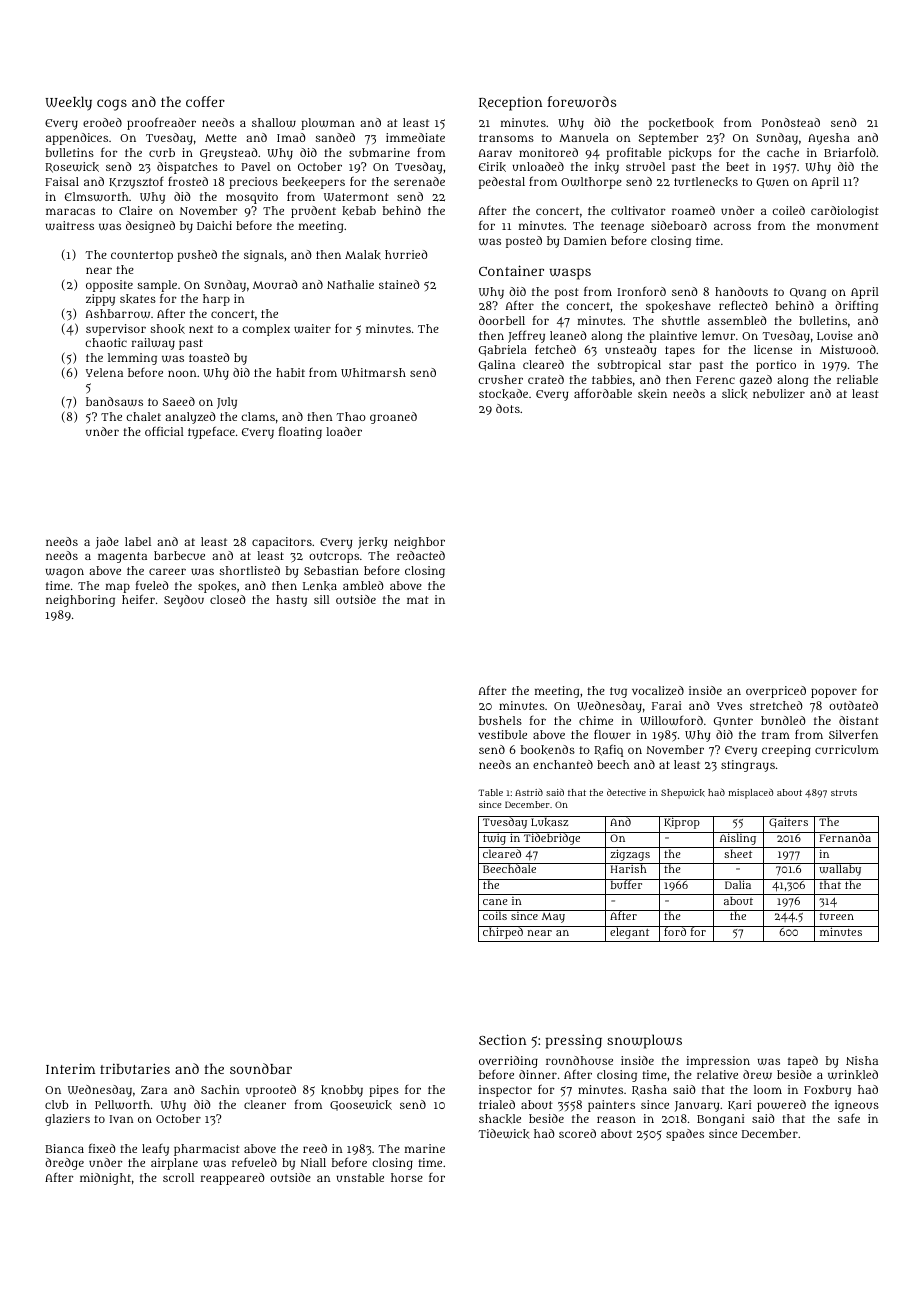 The height and width of the document is (1308, 924). What do you see at coordinates (776, 692) in the document?
I see `overpriced` at bounding box center [776, 692].
